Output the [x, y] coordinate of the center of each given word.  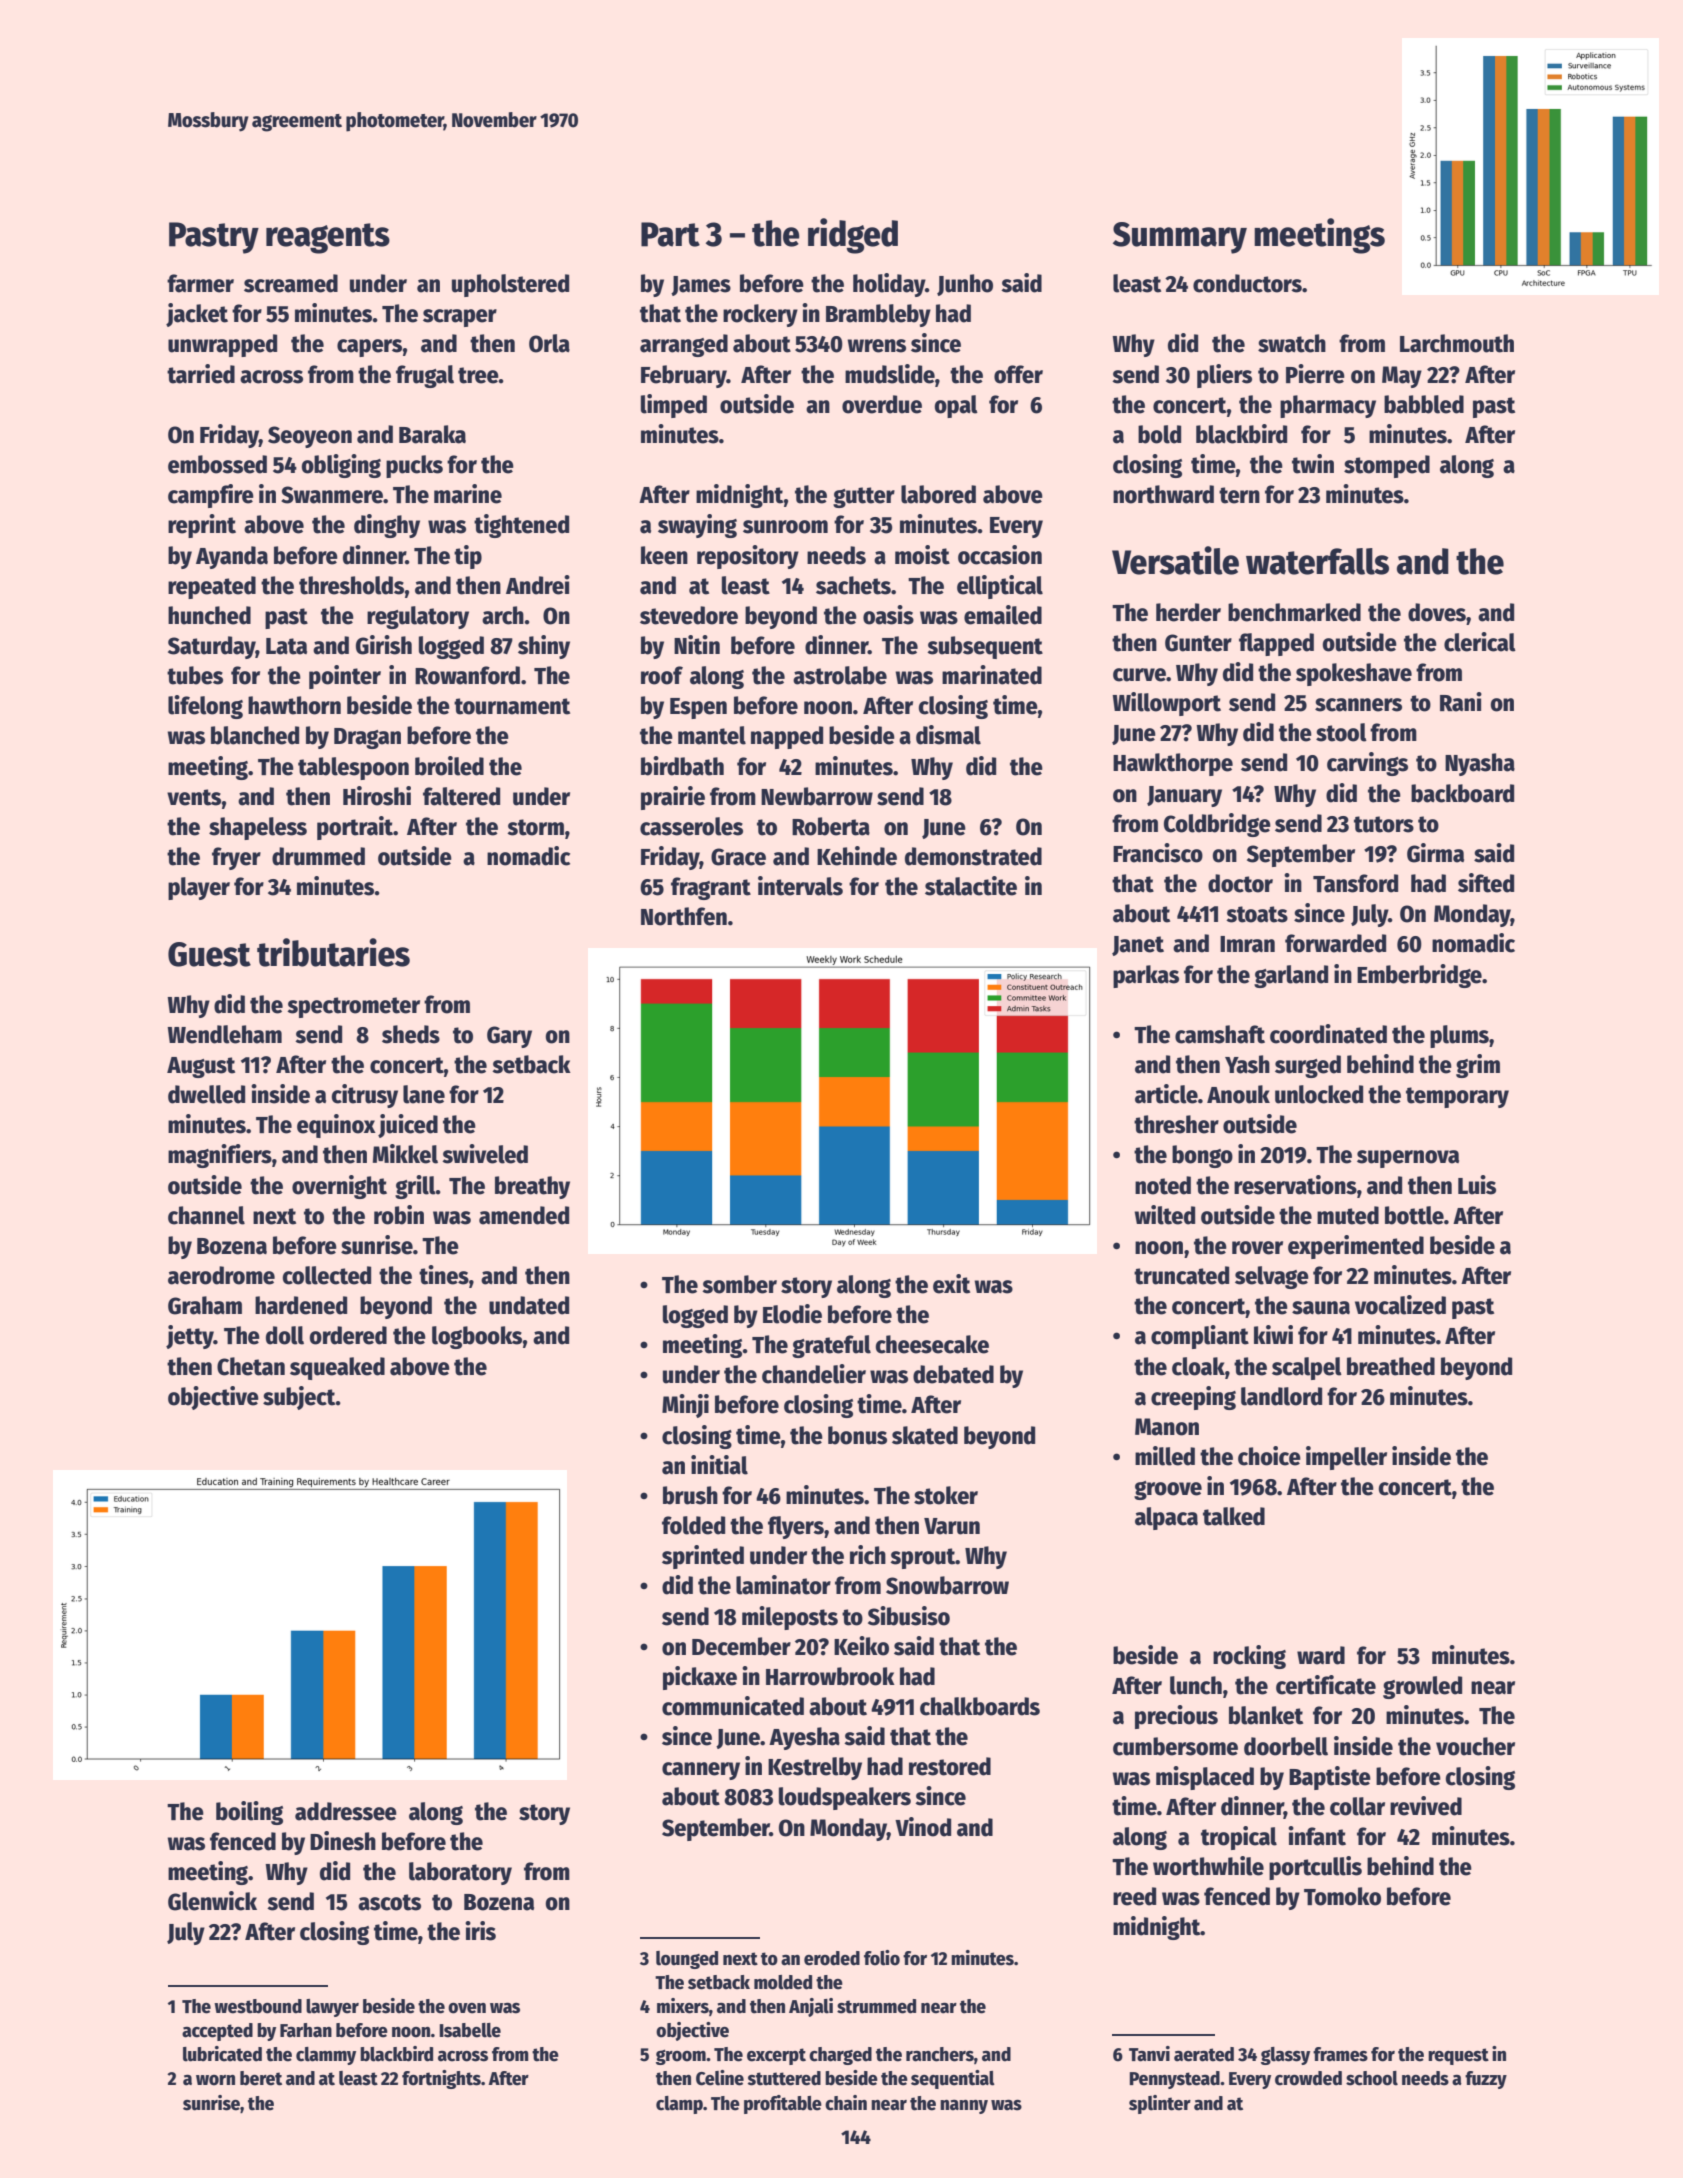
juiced [408, 1126]
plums [1459, 1036]
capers [370, 348]
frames [1340, 2054]
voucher [1475, 1746]
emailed [1003, 615]
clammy [326, 2056]
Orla [549, 343]
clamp [679, 2105]
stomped [1387, 466]
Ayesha [804, 1738]
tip [468, 557]
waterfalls [1317, 561]
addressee [346, 1811]
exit [951, 1284]
